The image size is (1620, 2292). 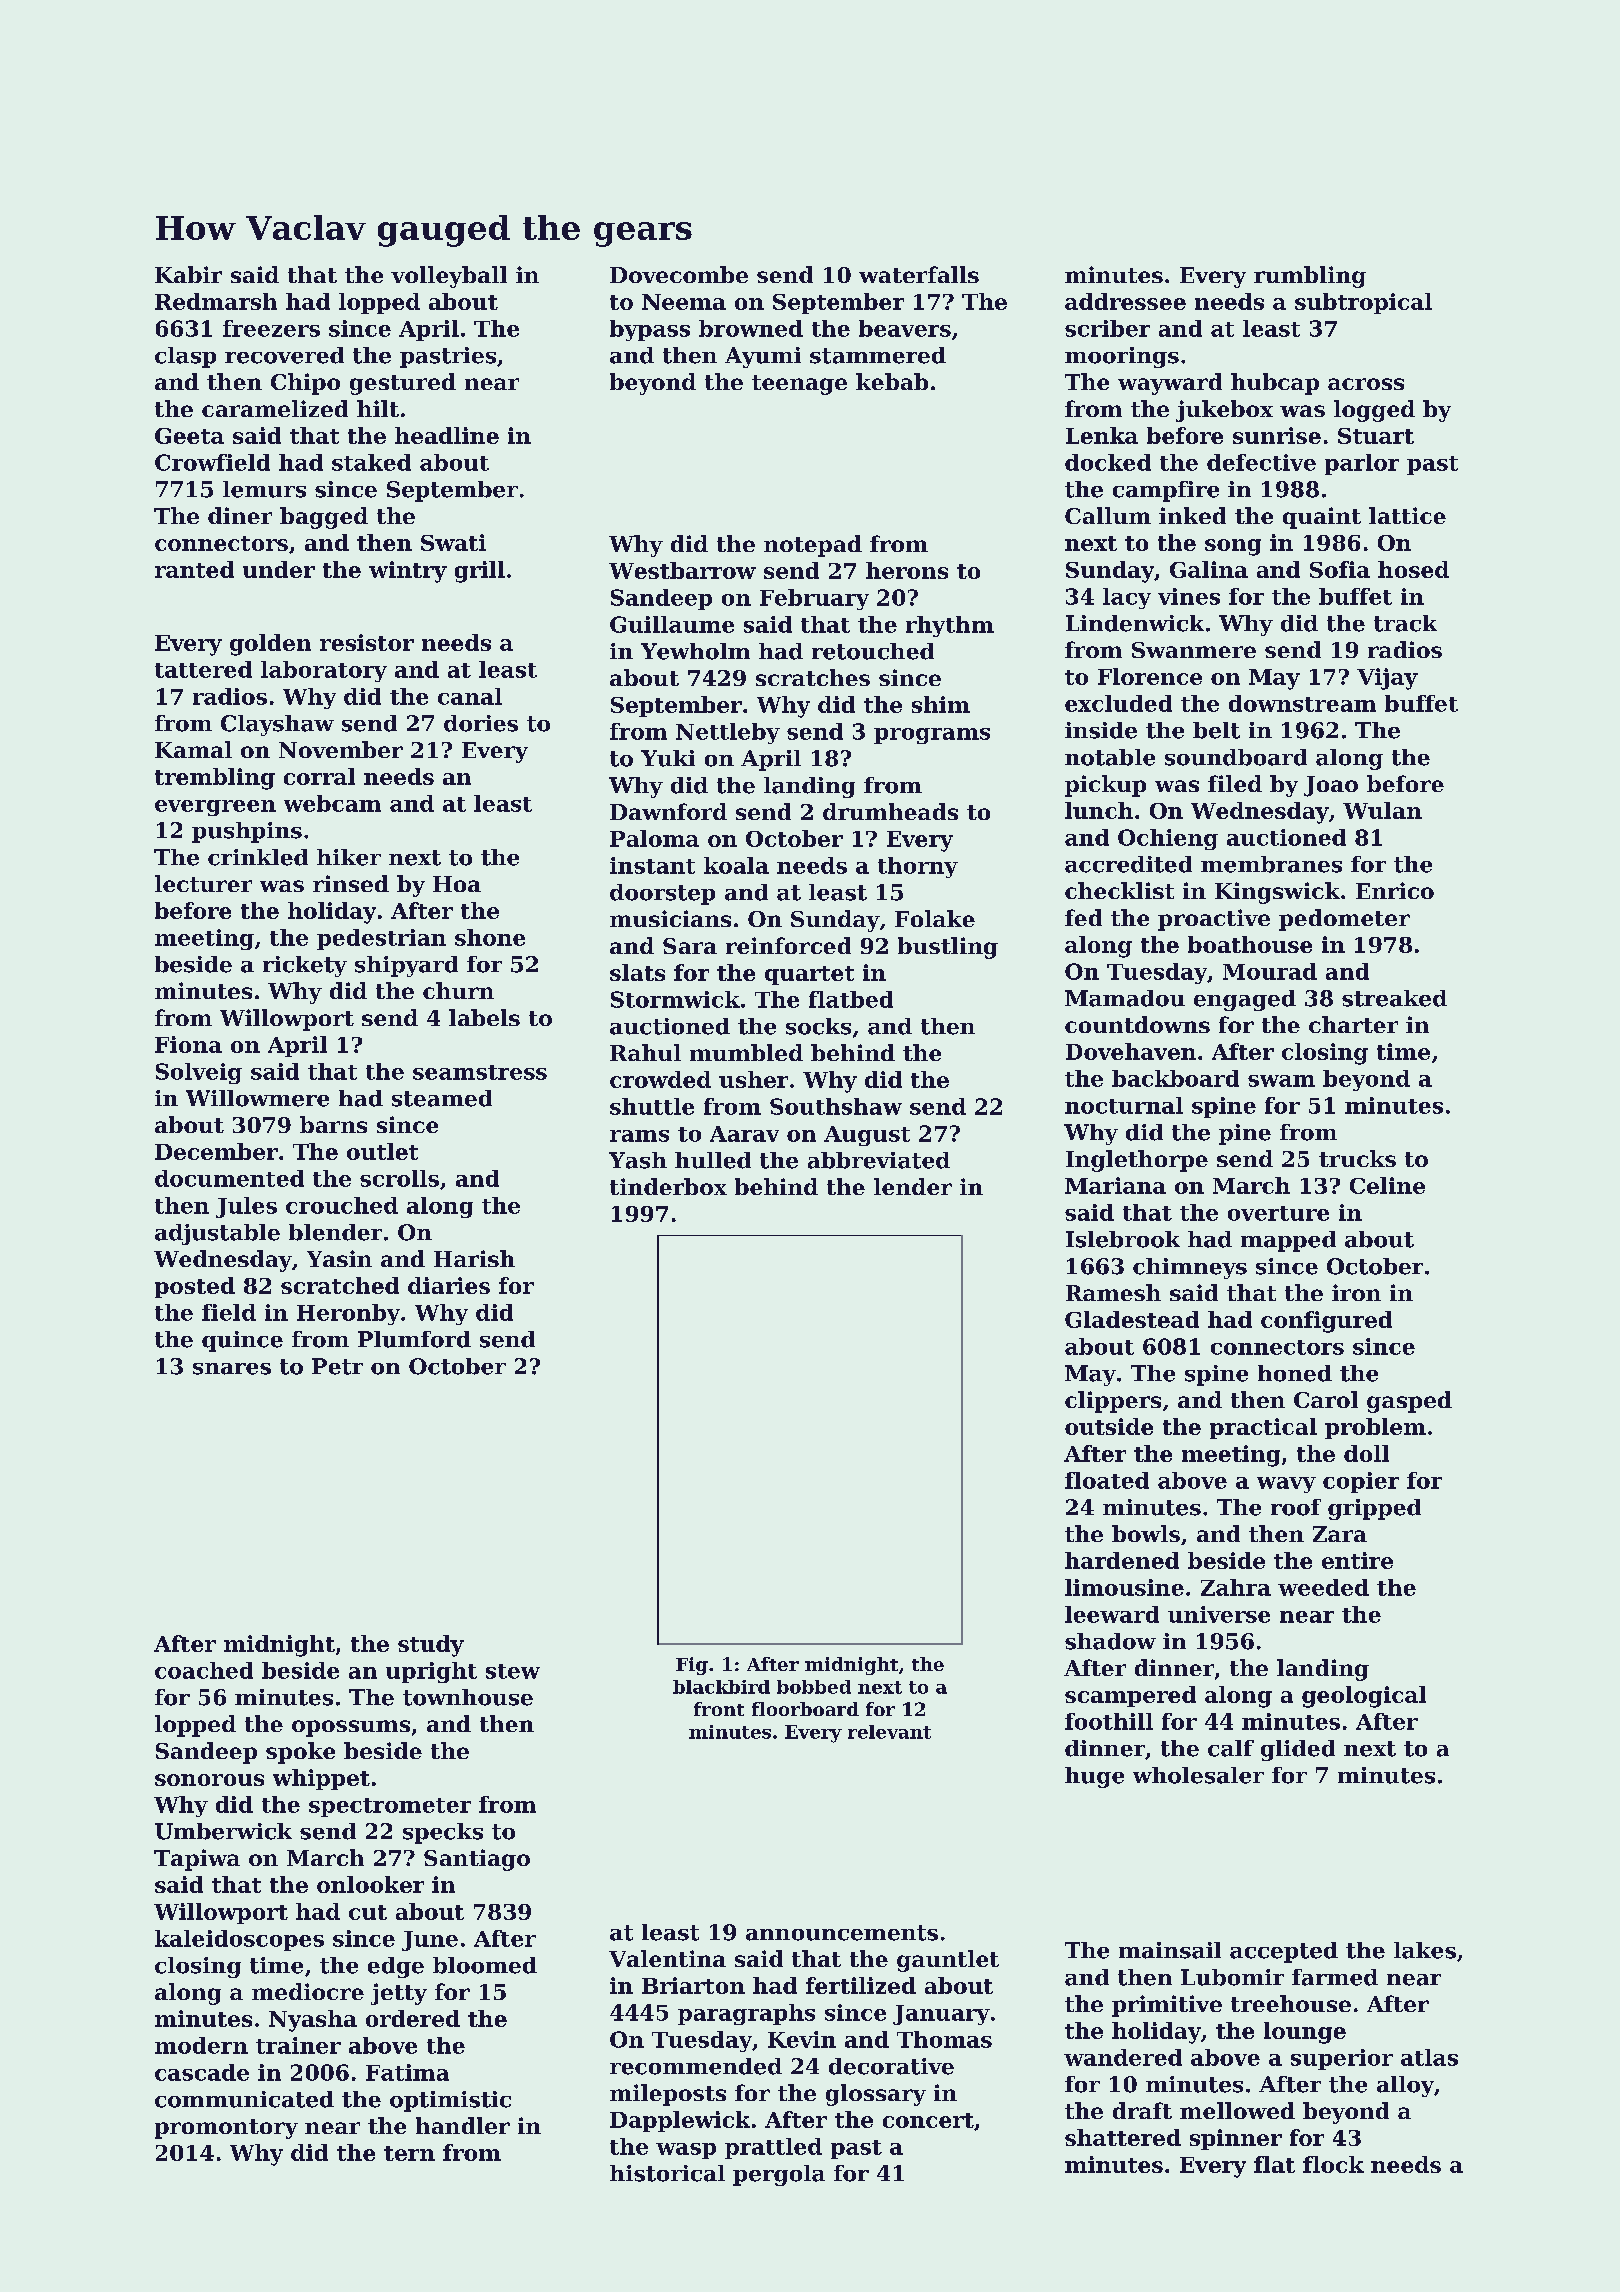 What do you see at coordinates (449, 277) in the screenshot?
I see `volleyball` at bounding box center [449, 277].
